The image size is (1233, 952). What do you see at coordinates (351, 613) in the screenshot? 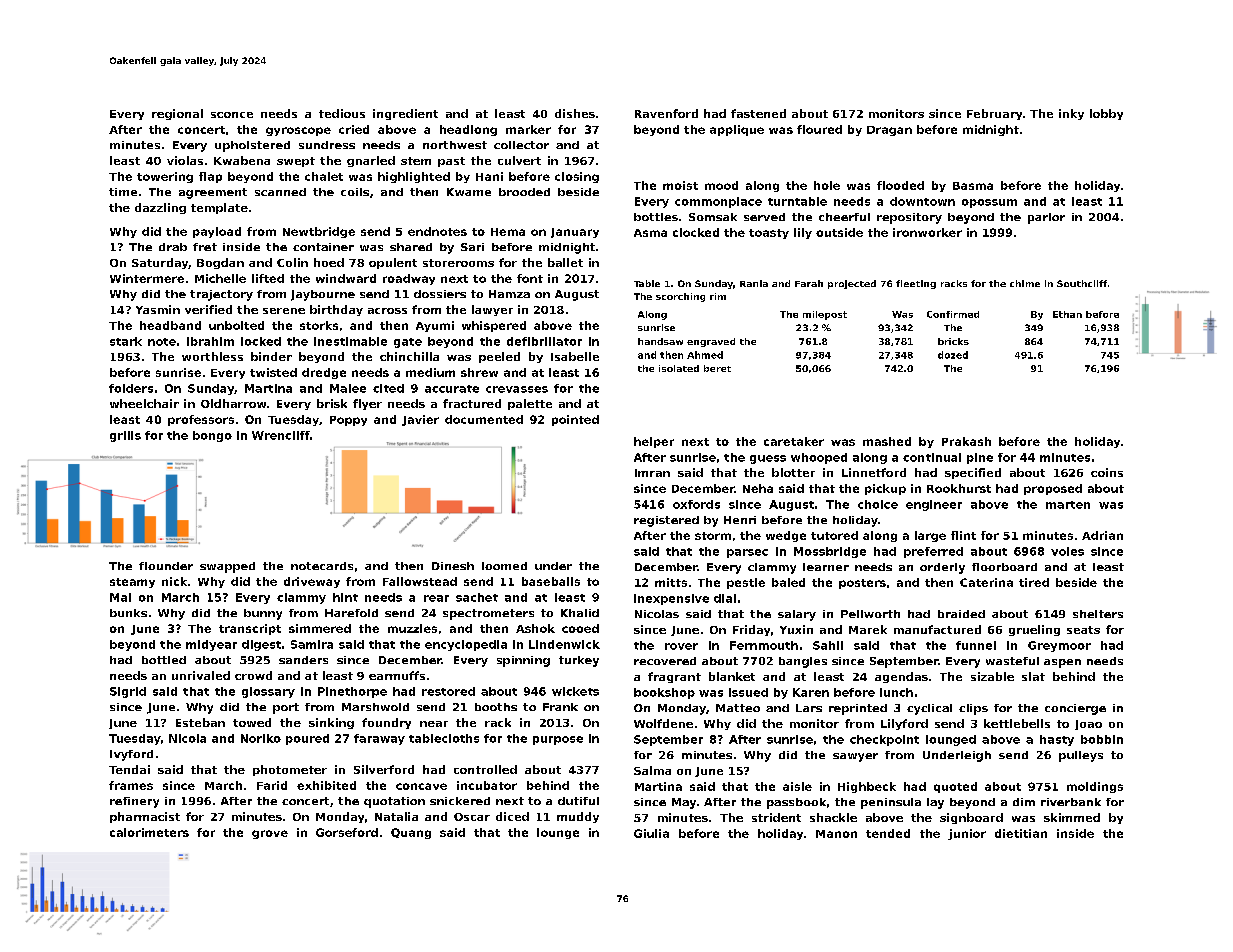
I see `Harefold` at bounding box center [351, 613].
